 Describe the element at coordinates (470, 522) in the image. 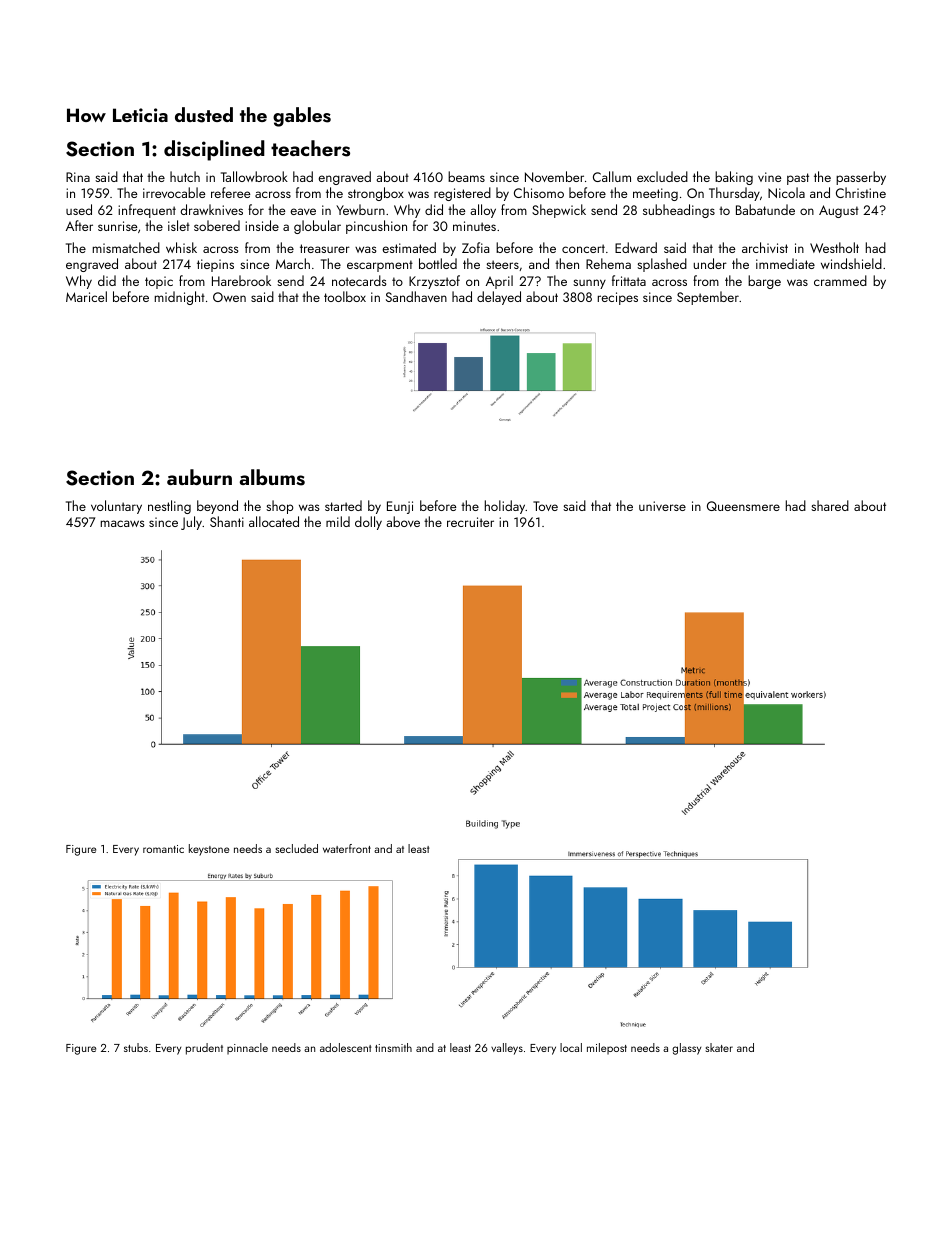

I see `recruiter` at that location.
